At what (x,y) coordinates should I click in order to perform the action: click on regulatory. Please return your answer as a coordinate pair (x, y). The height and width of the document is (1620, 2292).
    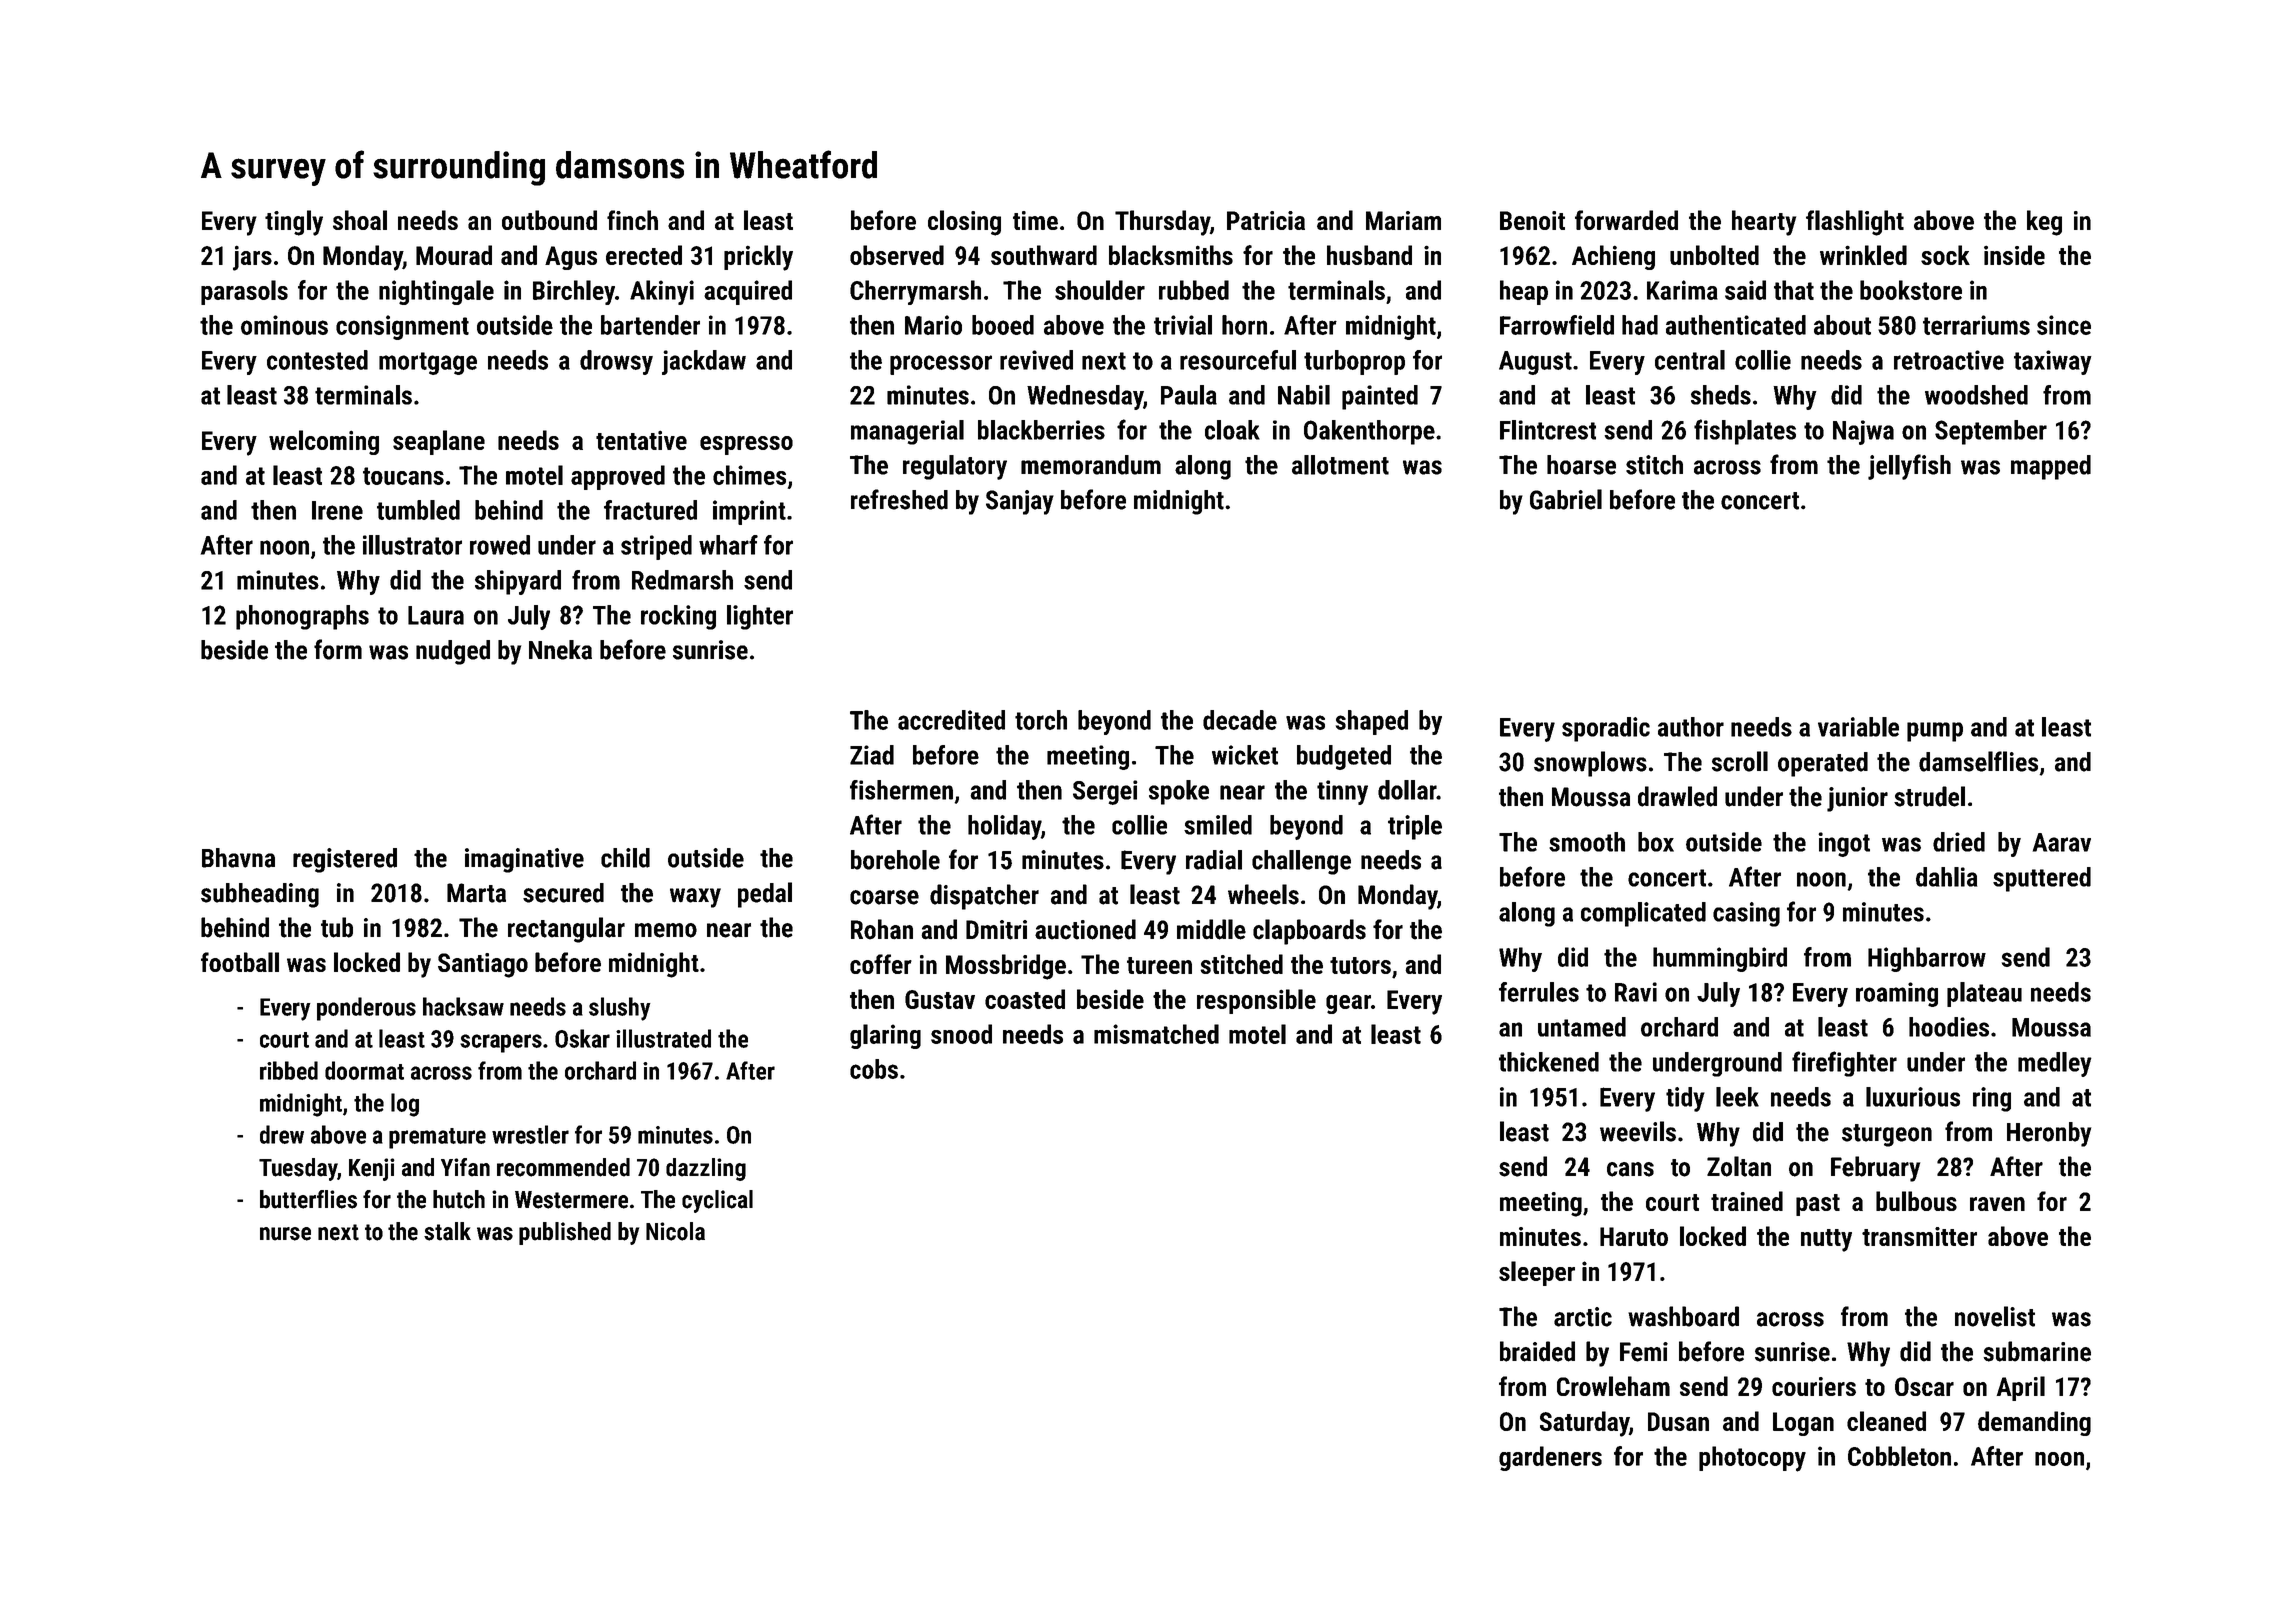
    Looking at the image, I should click on (955, 467).
